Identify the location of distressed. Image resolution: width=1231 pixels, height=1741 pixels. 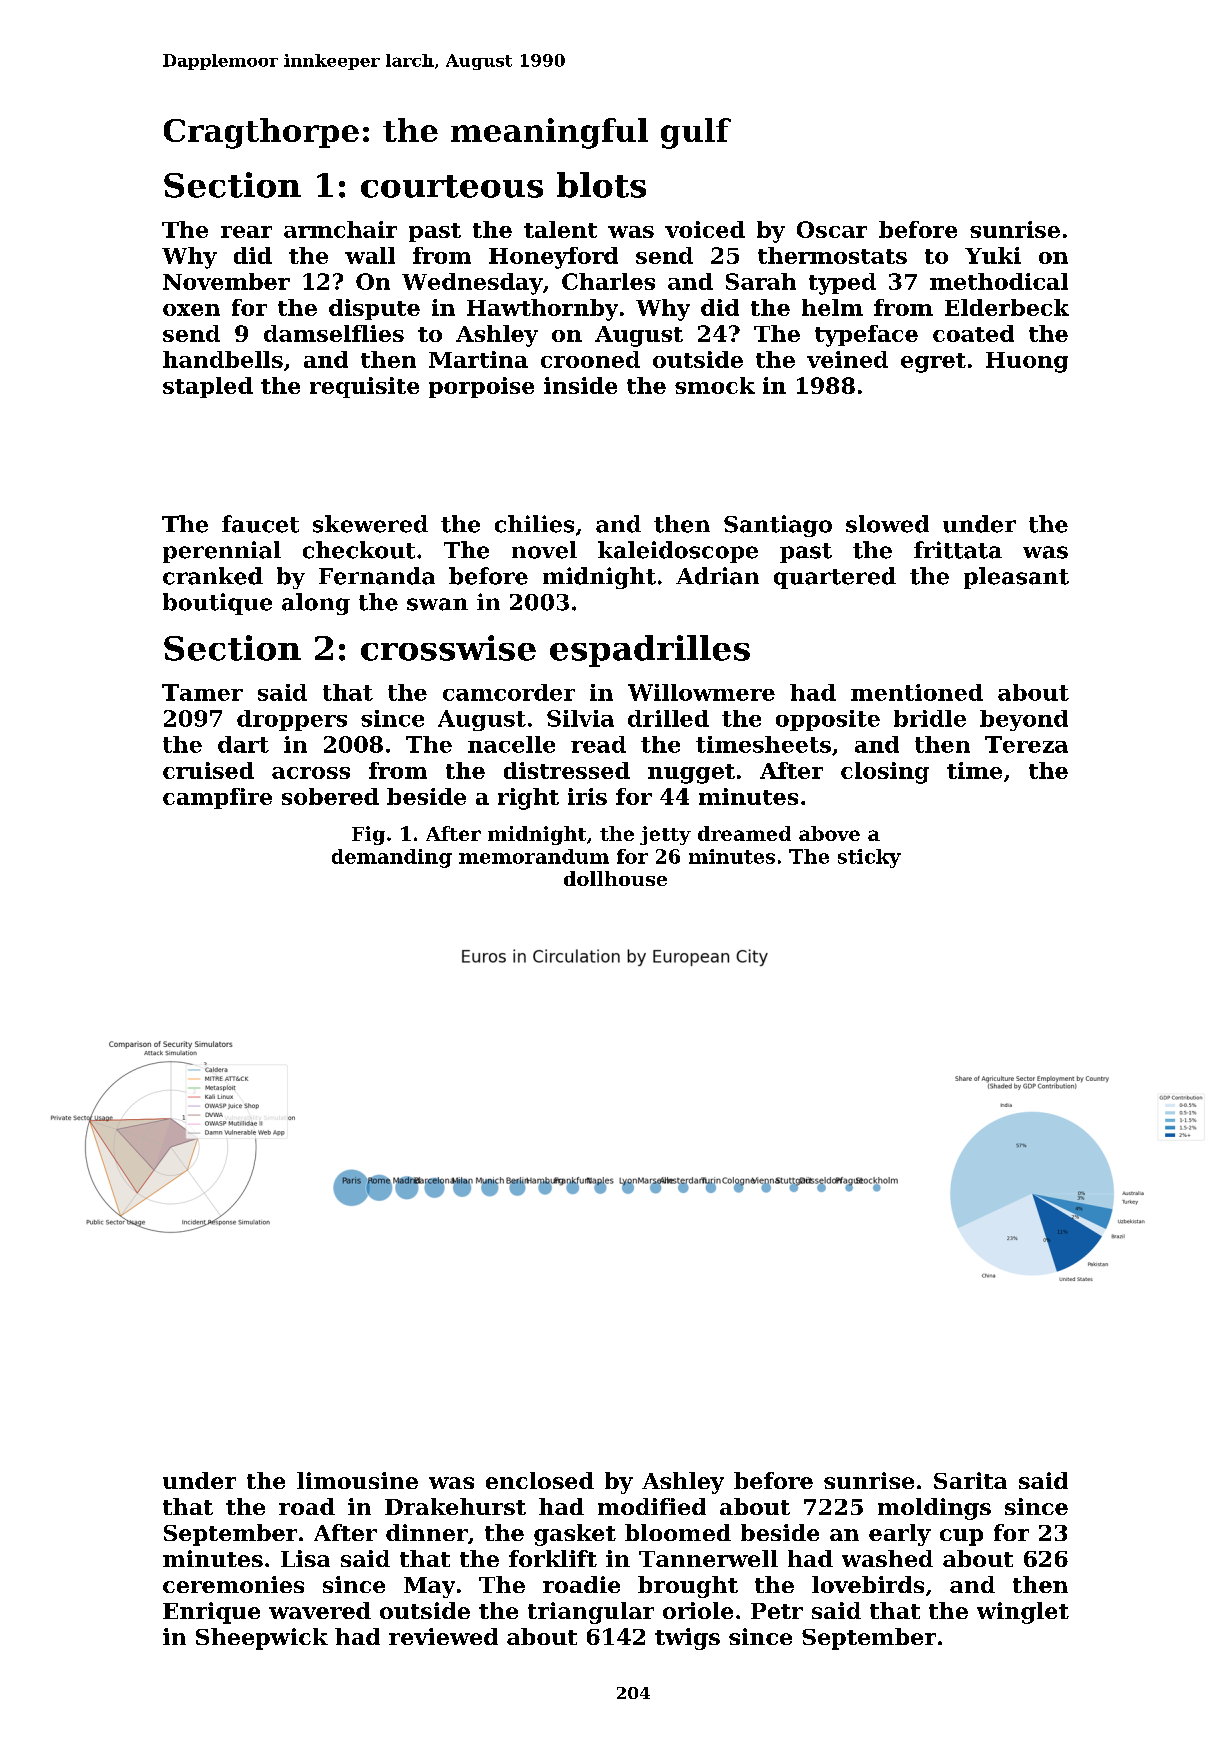
(567, 770).
